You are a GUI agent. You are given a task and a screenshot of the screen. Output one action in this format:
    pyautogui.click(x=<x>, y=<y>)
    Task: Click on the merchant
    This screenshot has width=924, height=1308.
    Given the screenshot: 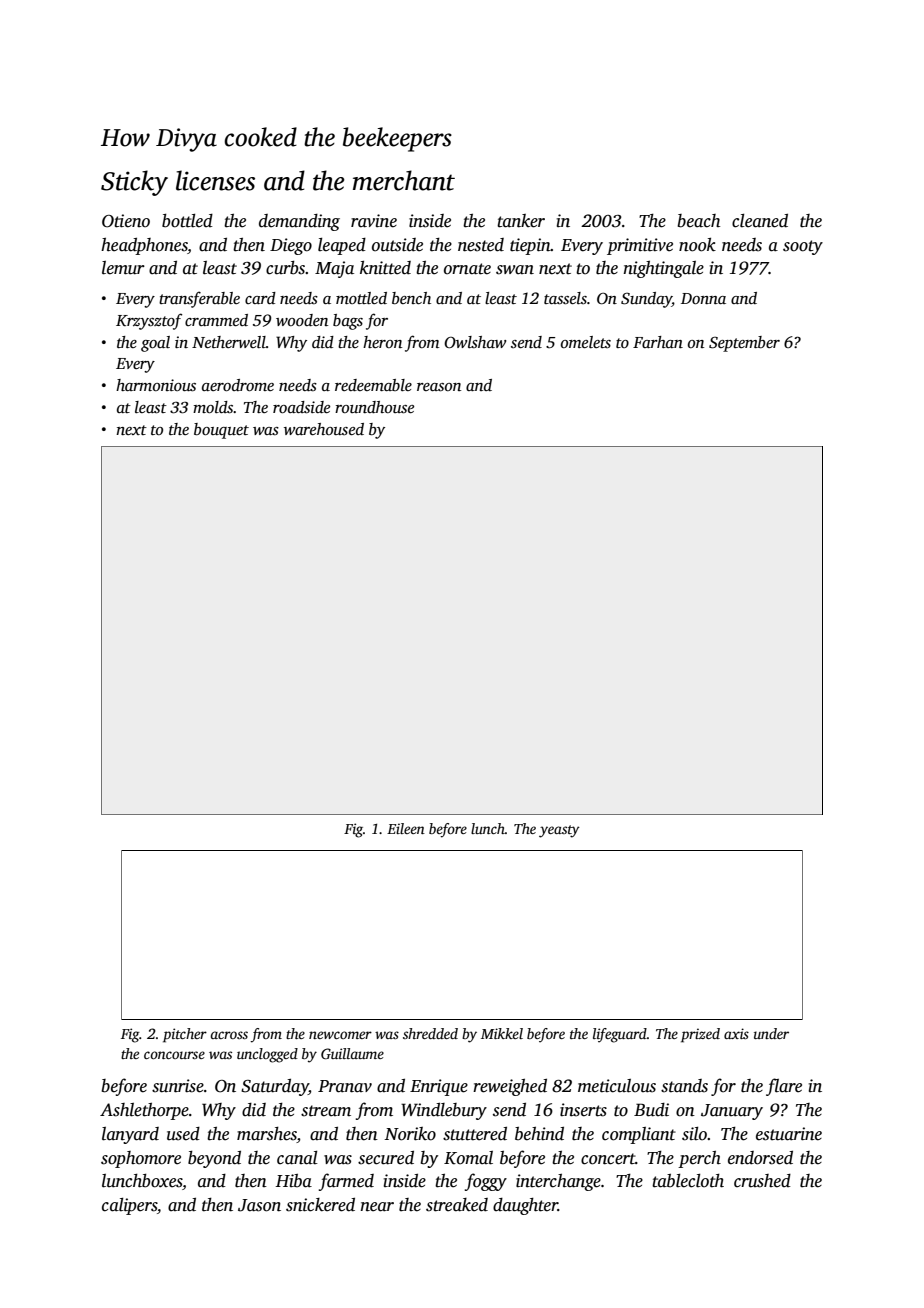 What is the action you would take?
    pyautogui.click(x=404, y=180)
